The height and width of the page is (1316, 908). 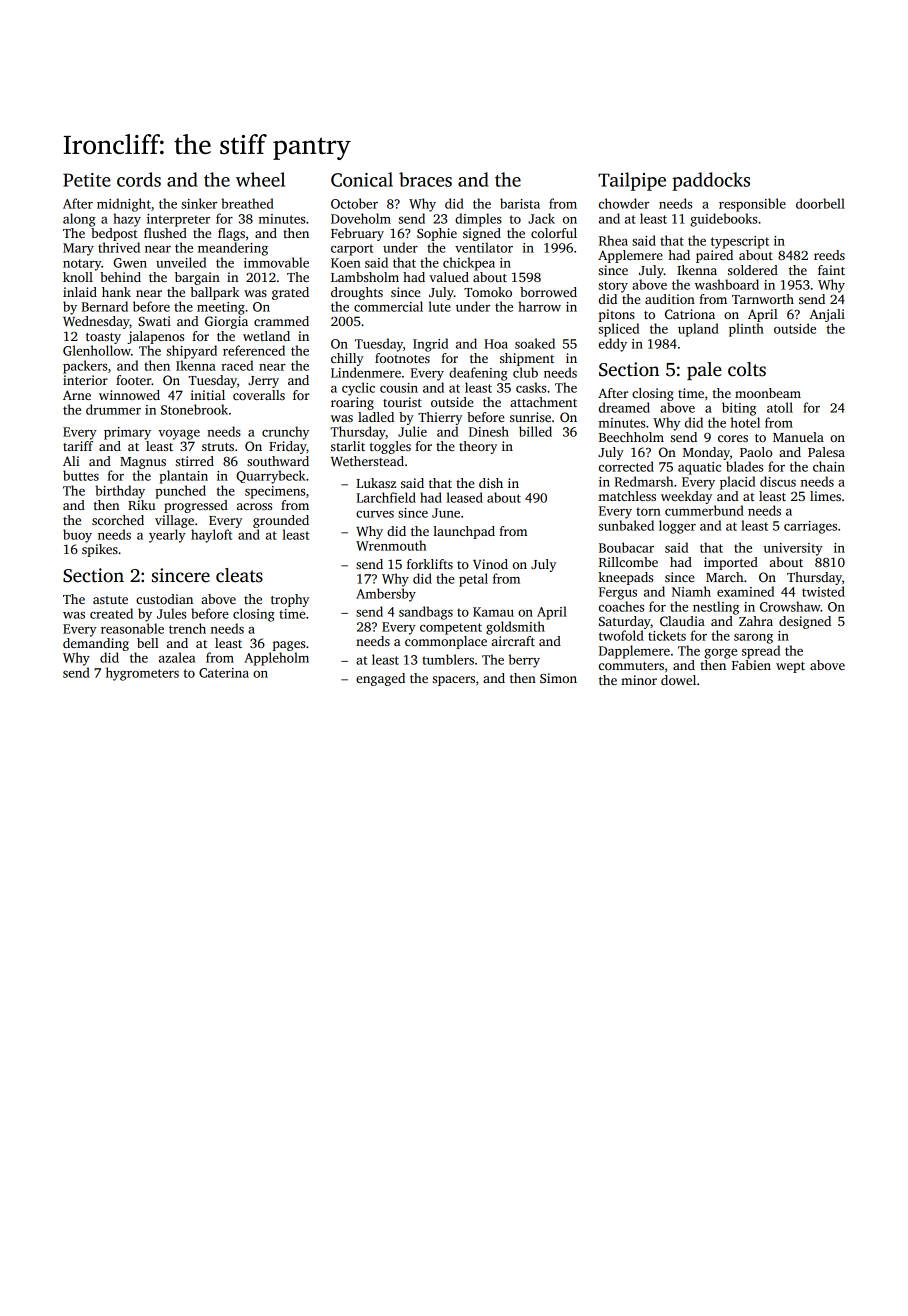 I want to click on Vinod, so click(x=490, y=564).
